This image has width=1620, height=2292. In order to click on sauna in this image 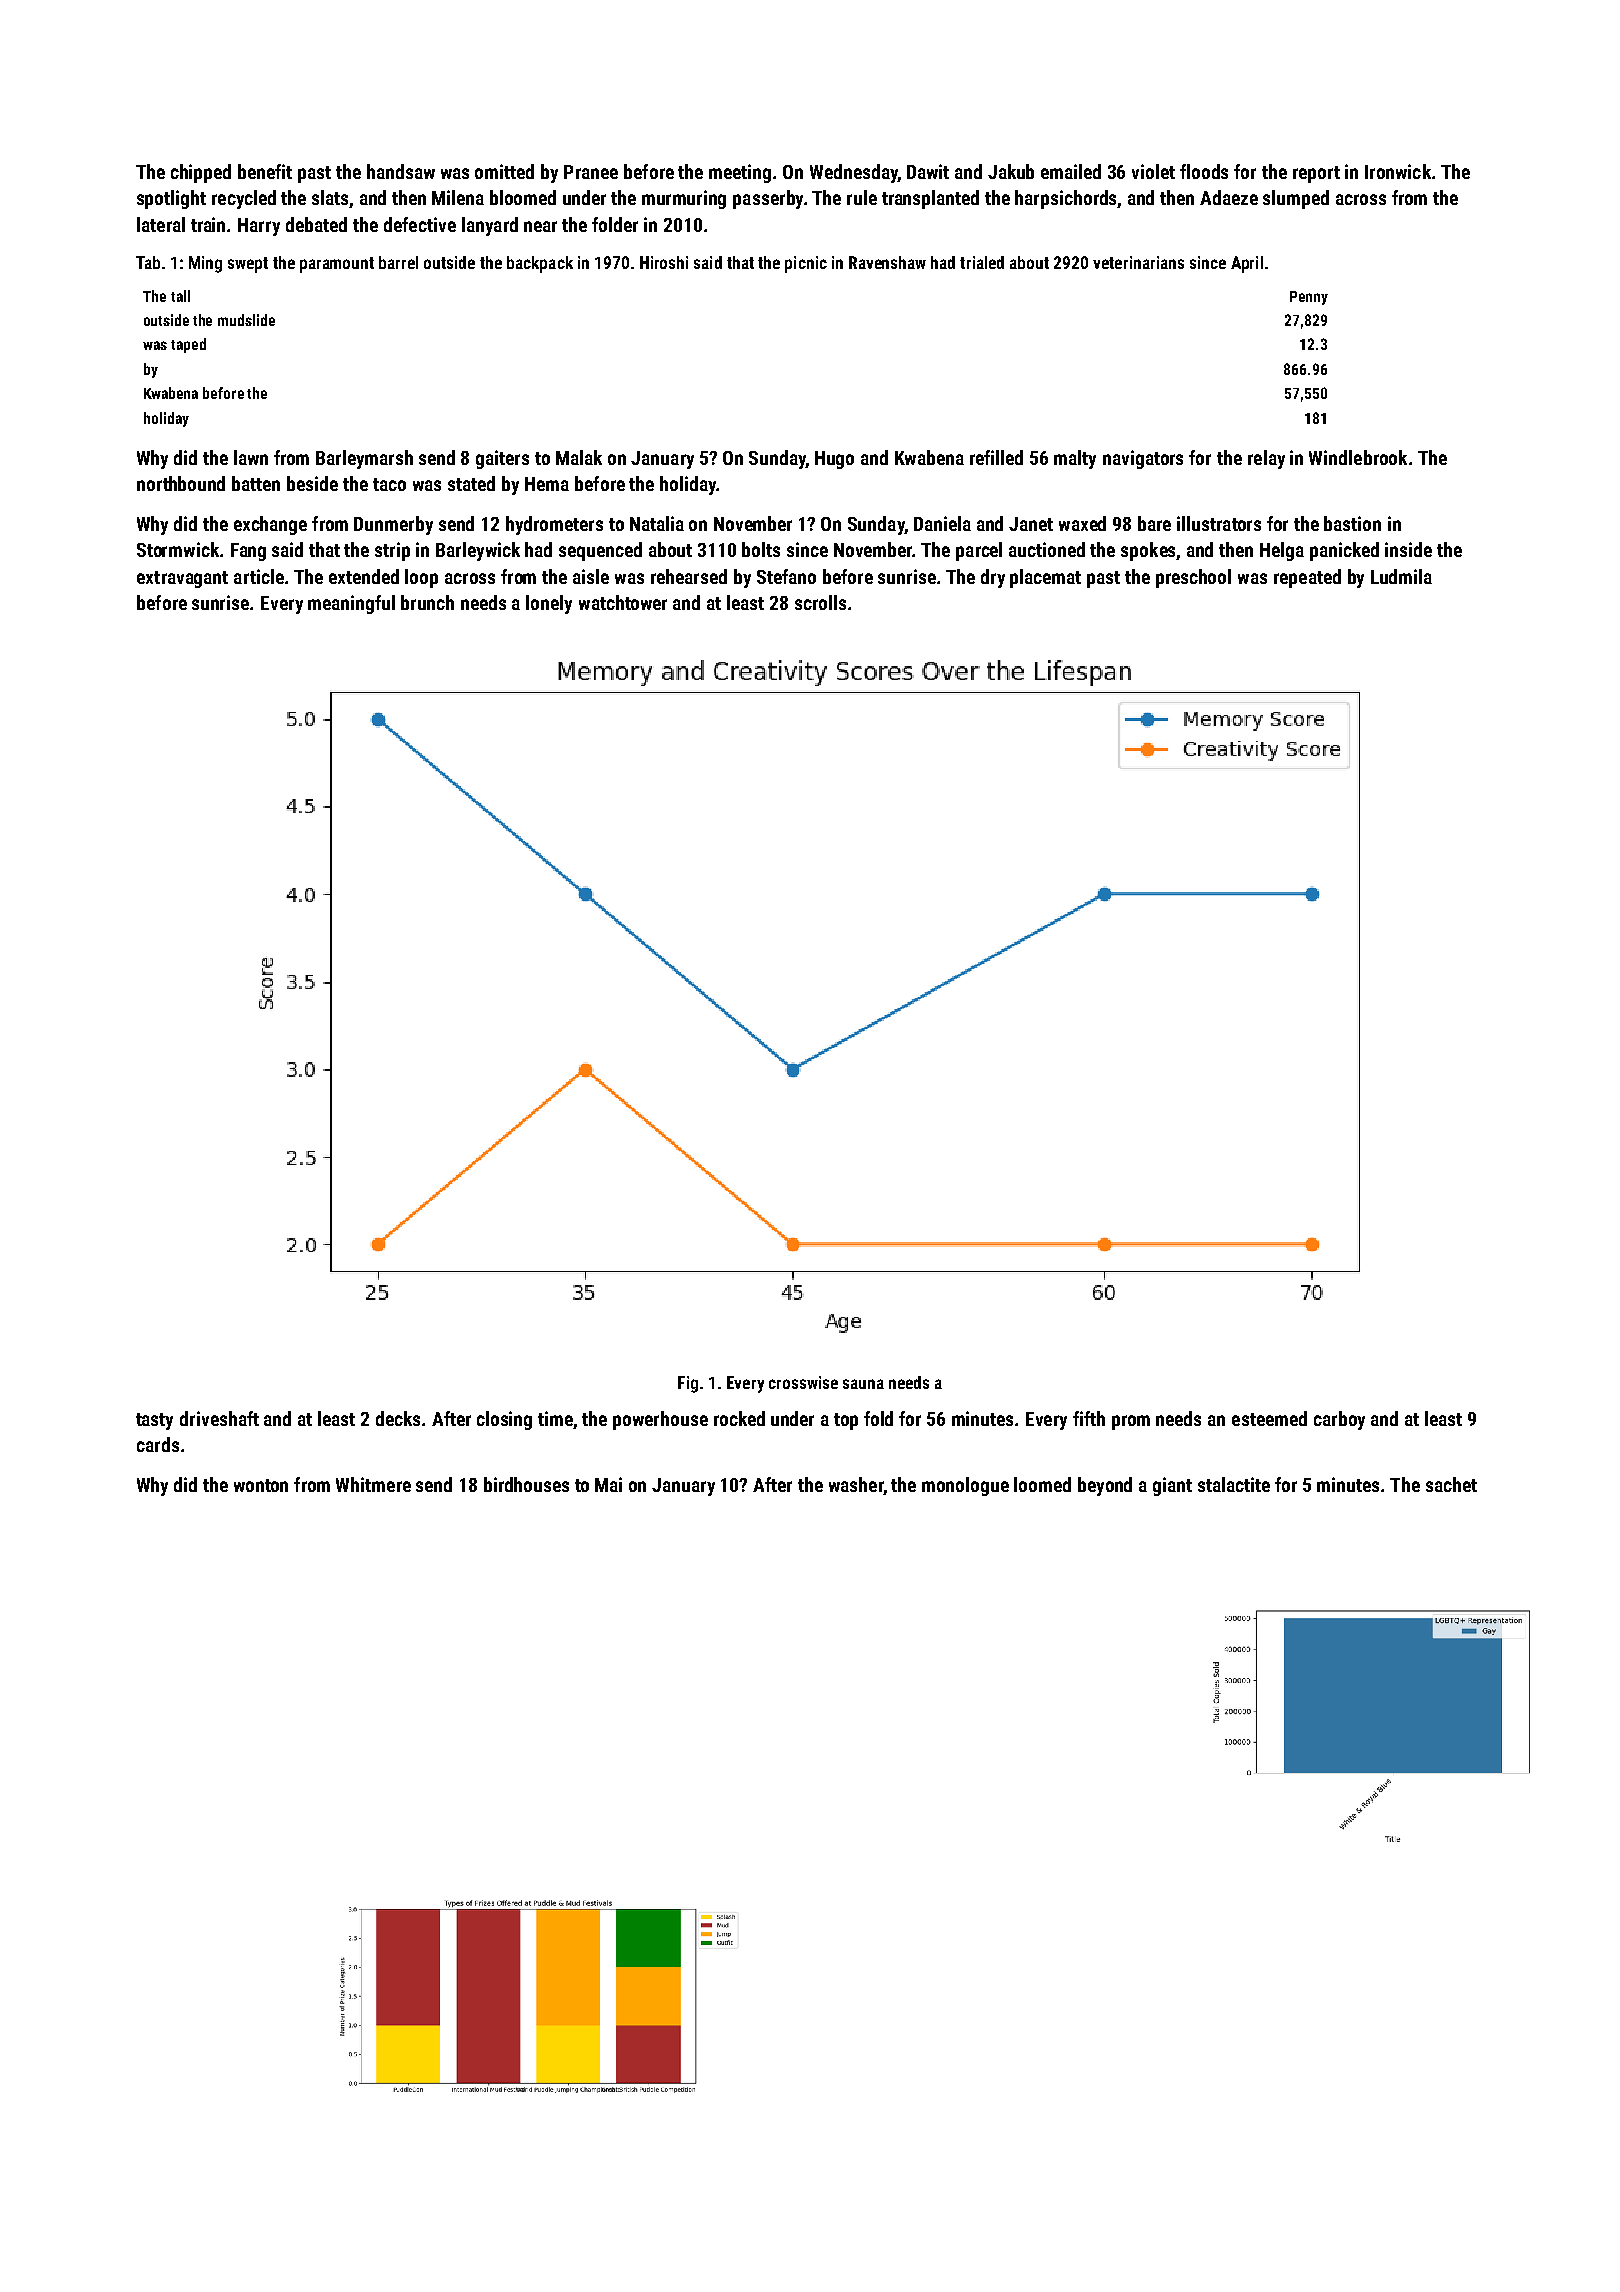, I will do `click(863, 1384)`.
